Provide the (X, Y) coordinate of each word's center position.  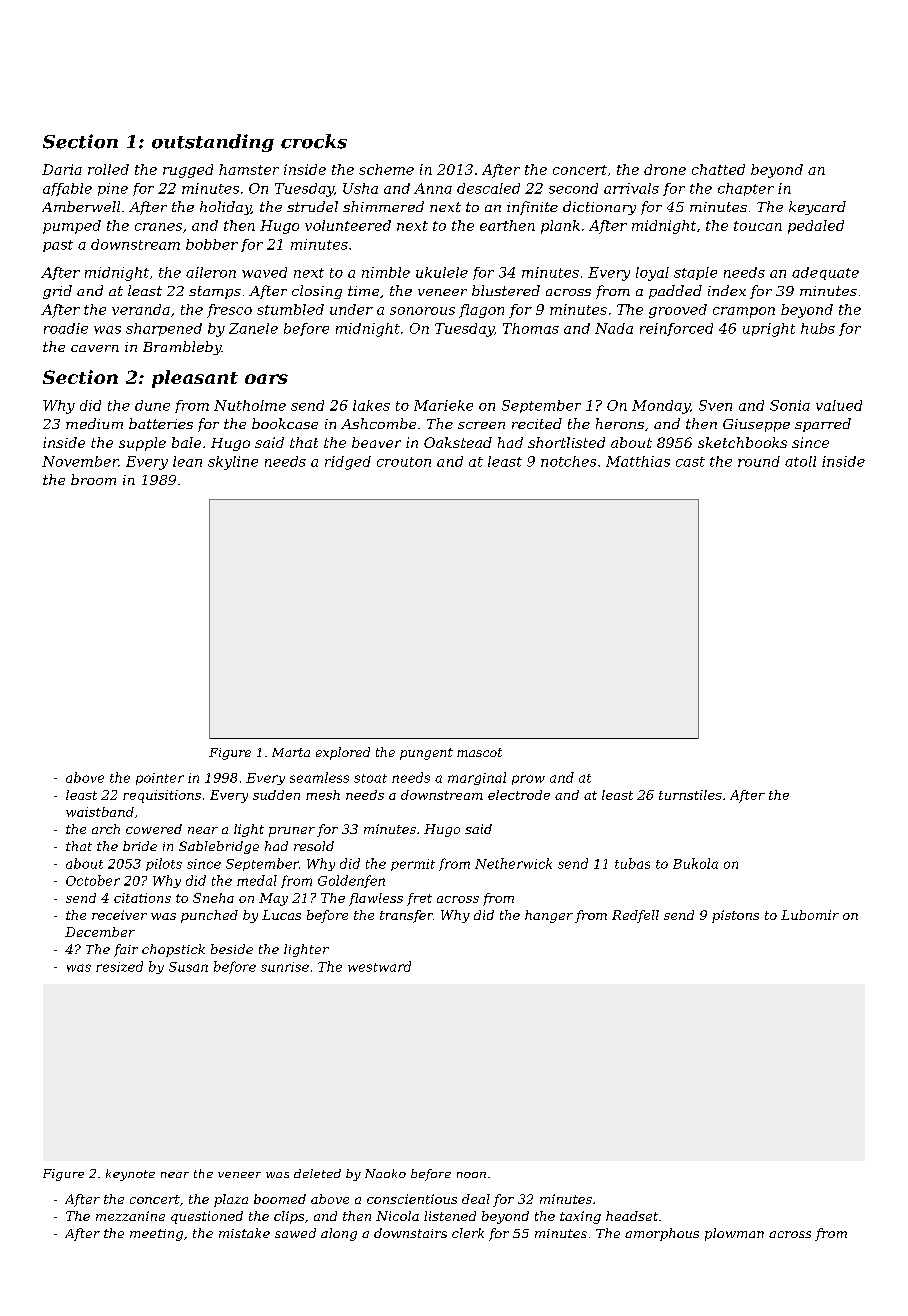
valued (839, 405)
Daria (62, 169)
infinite (532, 208)
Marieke (443, 405)
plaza (231, 1200)
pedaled (816, 227)
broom (93, 479)
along (339, 1234)
